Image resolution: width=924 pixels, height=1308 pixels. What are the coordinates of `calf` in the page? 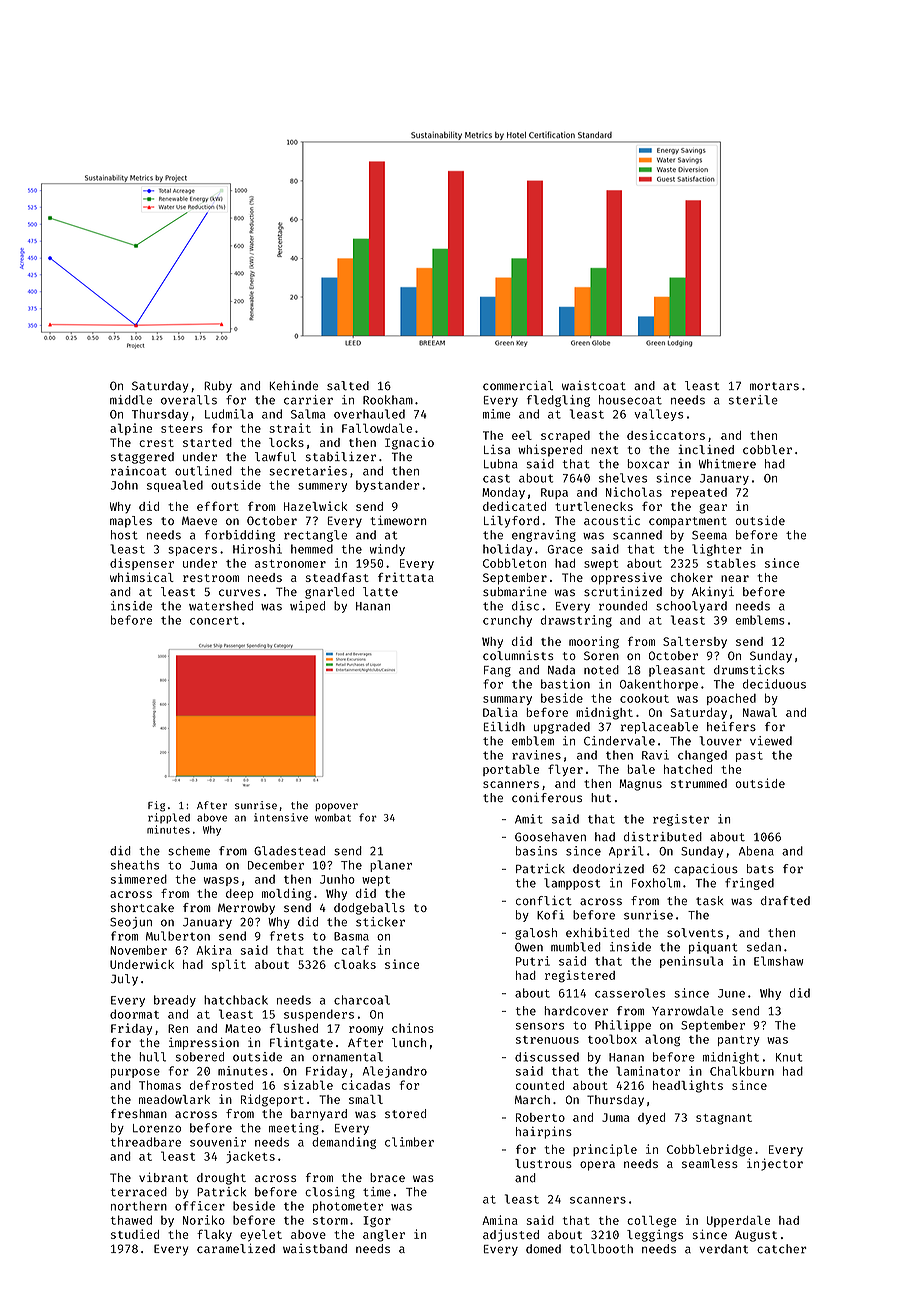 It's located at (355, 950).
